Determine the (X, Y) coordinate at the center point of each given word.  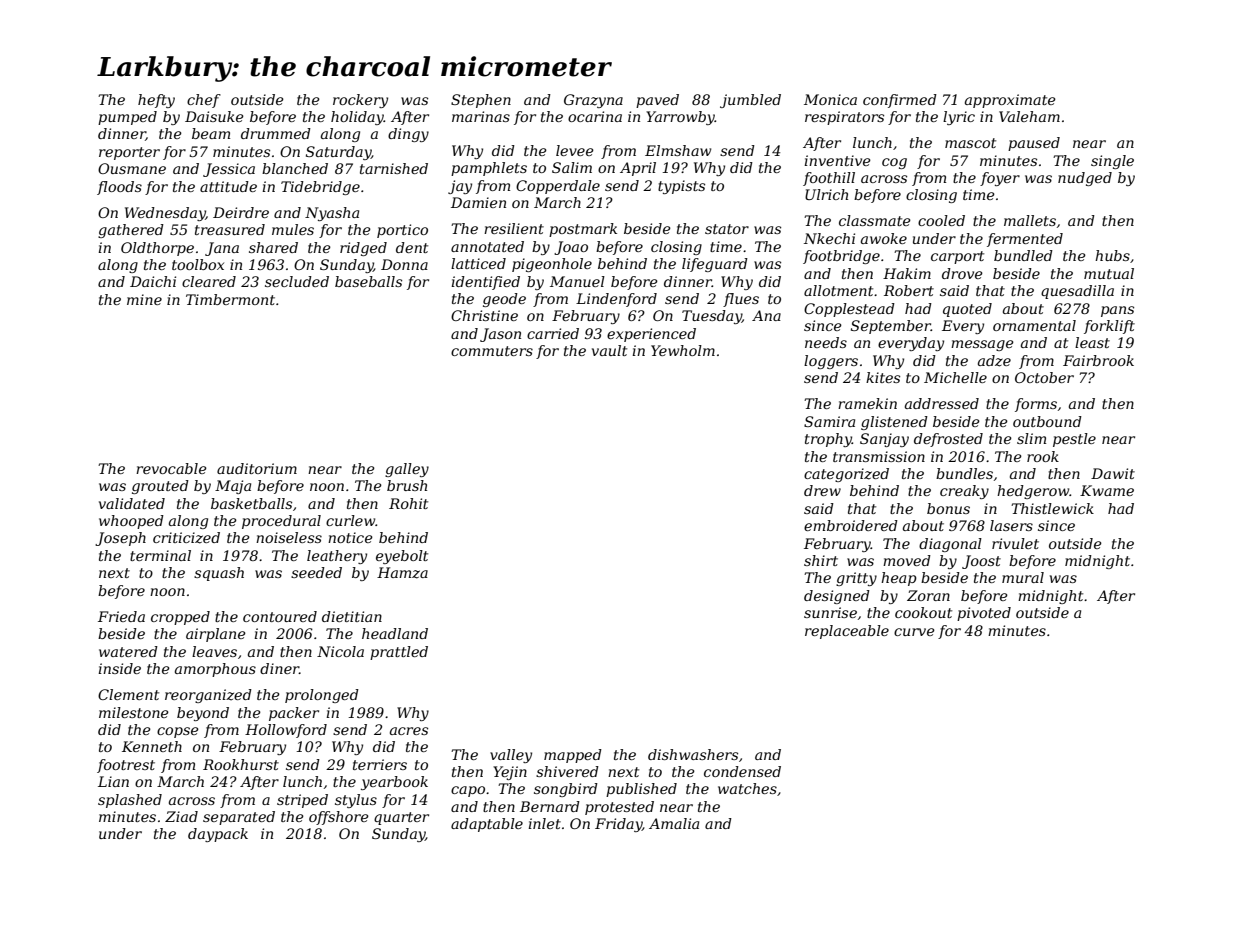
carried (553, 333)
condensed (742, 771)
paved (657, 101)
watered (128, 651)
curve (914, 632)
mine (144, 299)
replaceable (847, 632)
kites (883, 377)
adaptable (487, 825)
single (1112, 162)
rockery (360, 101)
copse (178, 732)
